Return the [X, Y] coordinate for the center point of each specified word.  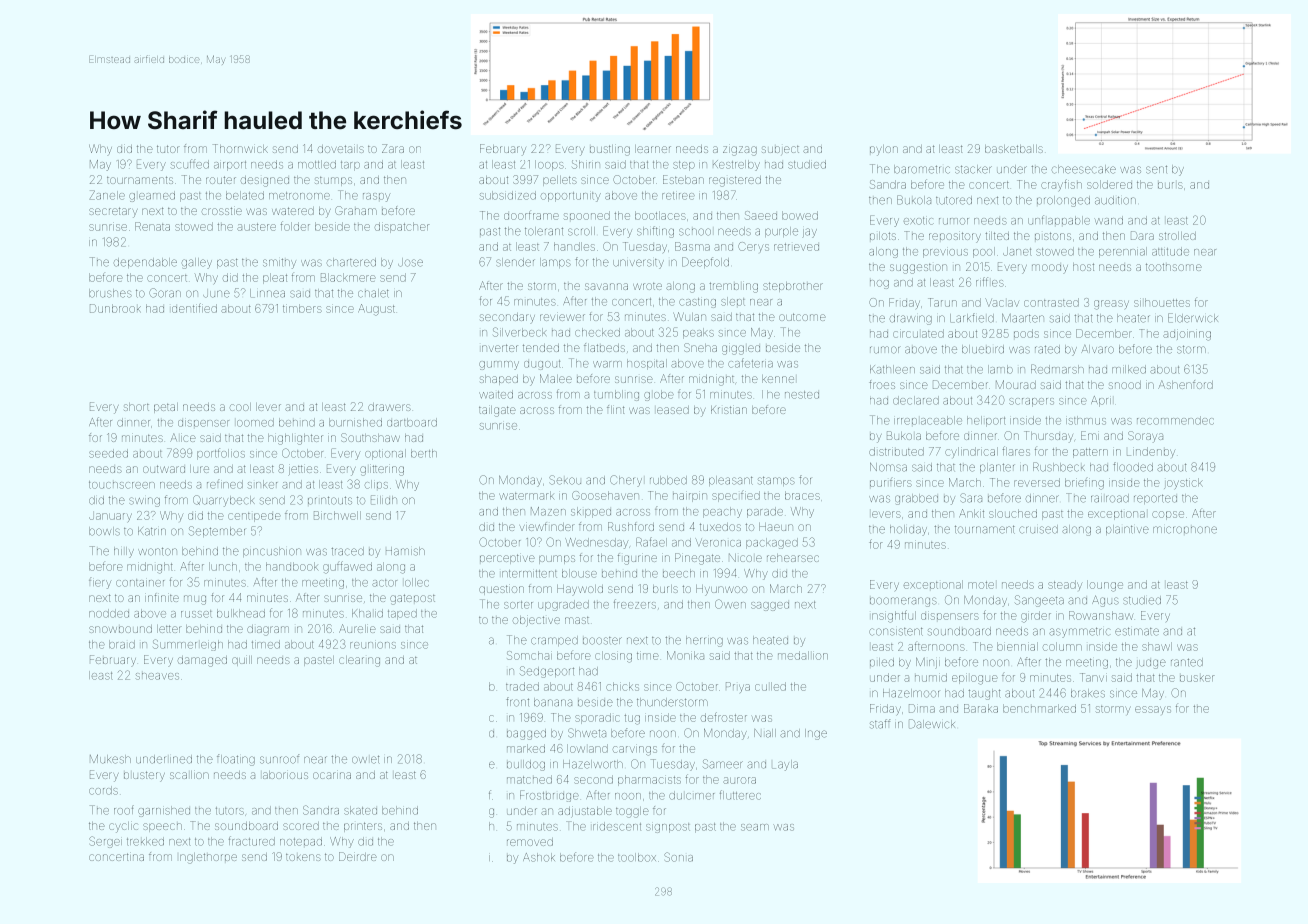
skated [360, 810]
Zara [393, 148]
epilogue [975, 680]
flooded [1133, 467]
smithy [279, 264]
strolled [1177, 236]
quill [242, 661]
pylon [884, 150]
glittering [382, 470]
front [517, 702]
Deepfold [705, 262]
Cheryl [626, 481]
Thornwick [240, 148]
